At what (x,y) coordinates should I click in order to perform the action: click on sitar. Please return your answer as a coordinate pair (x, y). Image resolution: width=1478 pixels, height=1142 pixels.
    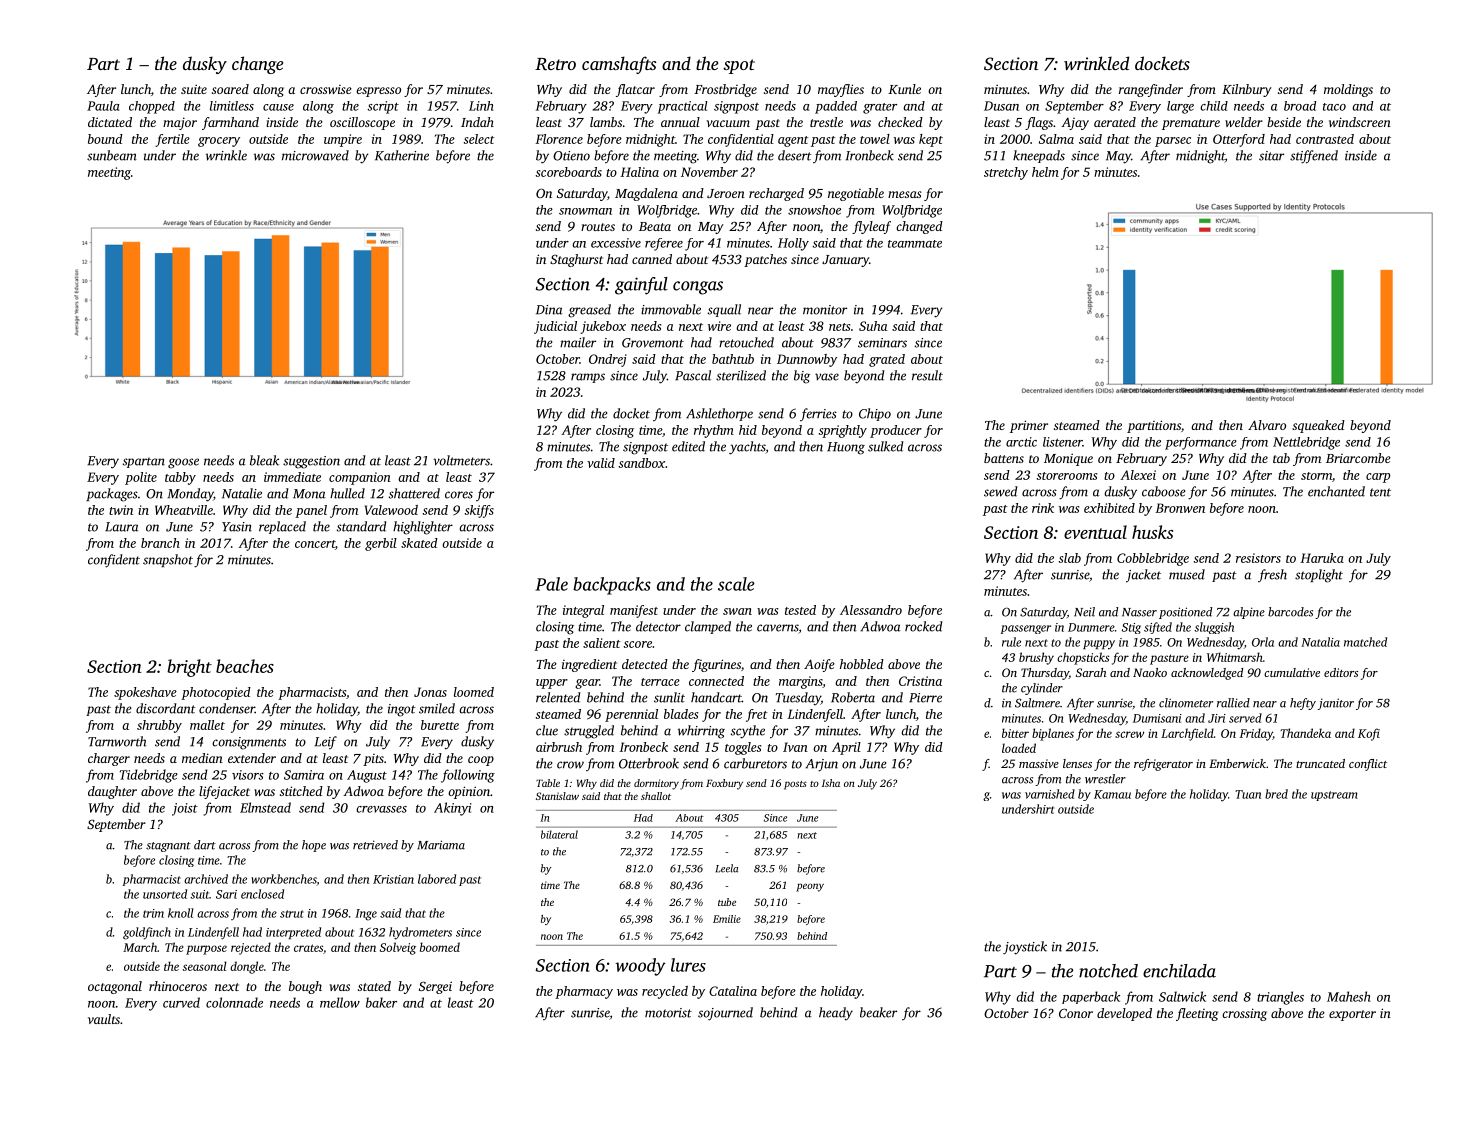
    Looking at the image, I should click on (1271, 156).
